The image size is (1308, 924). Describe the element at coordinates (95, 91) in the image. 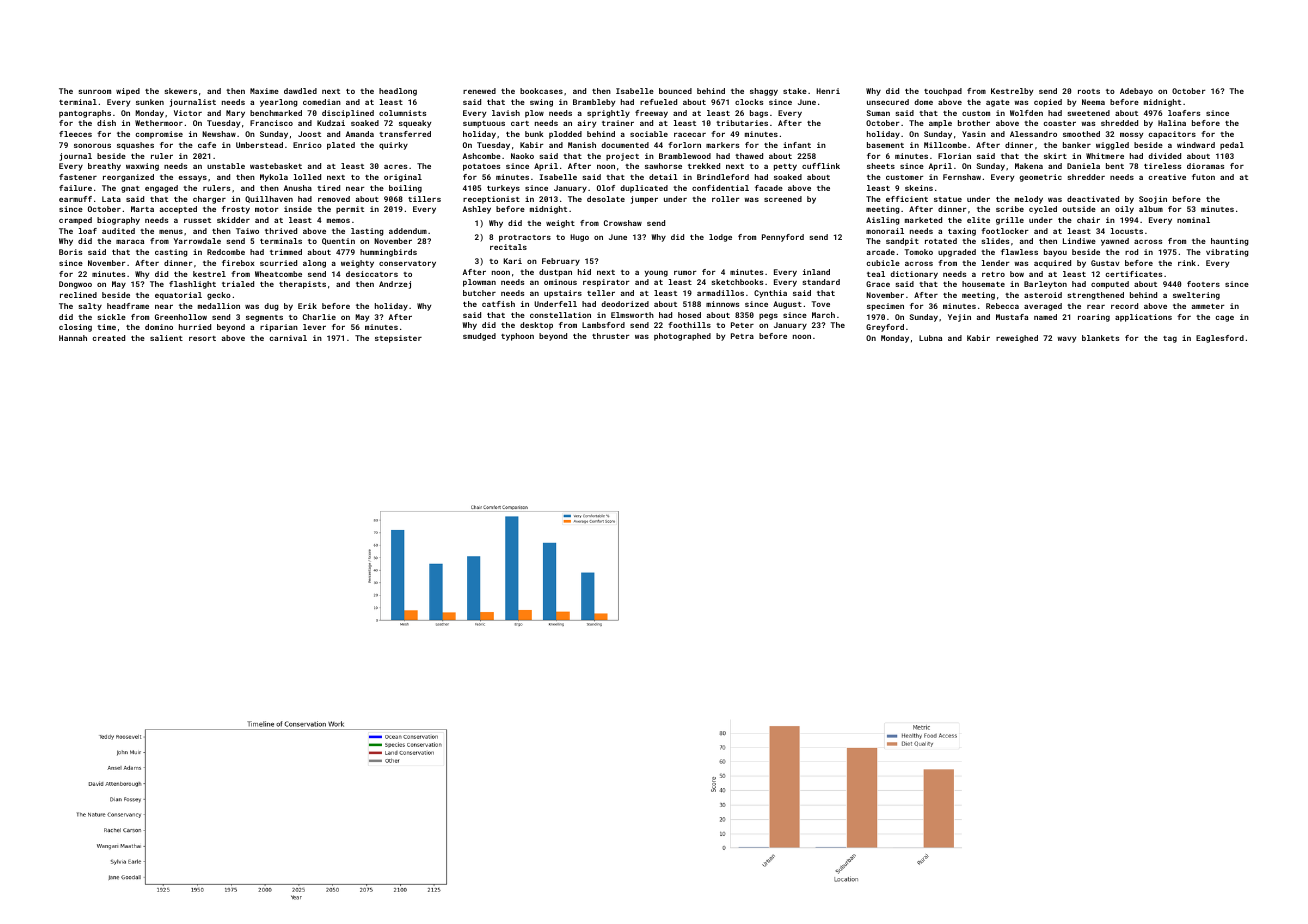

I see `sunroom` at that location.
